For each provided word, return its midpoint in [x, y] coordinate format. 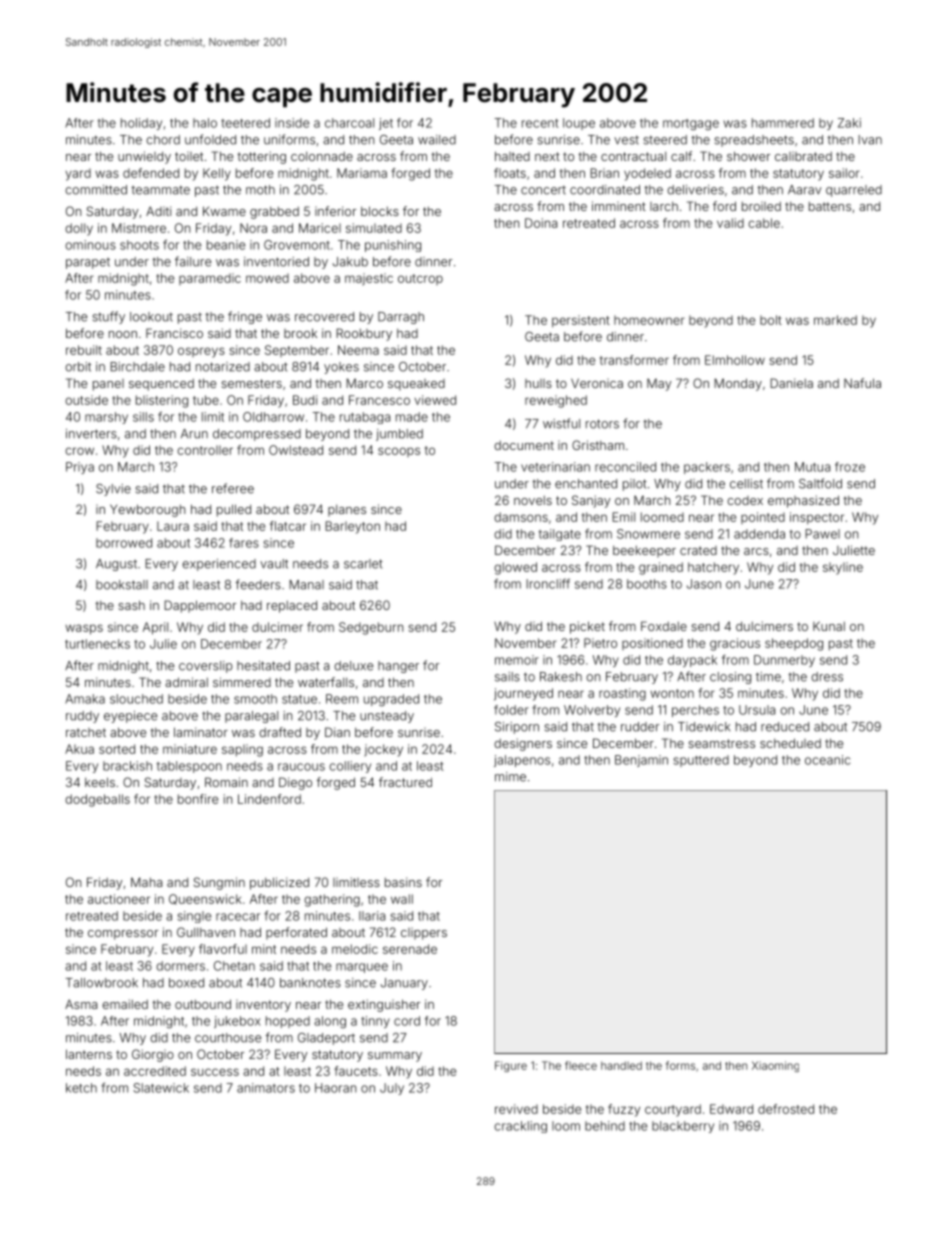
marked [835, 320]
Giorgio [153, 1055]
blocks [380, 211]
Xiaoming [775, 1066]
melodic [355, 949]
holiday [141, 124]
